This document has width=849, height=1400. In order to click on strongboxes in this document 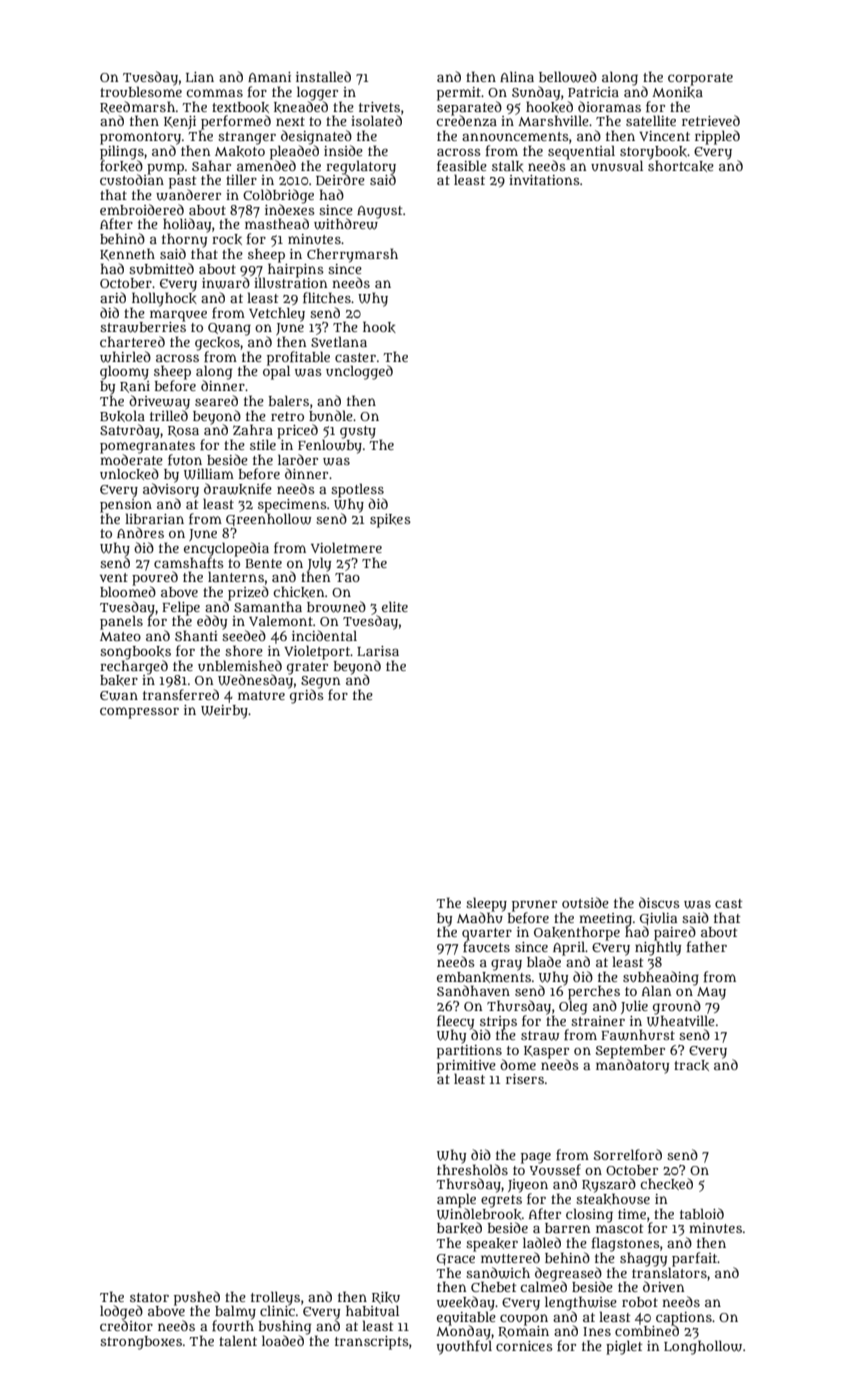, I will do `click(141, 1343)`.
